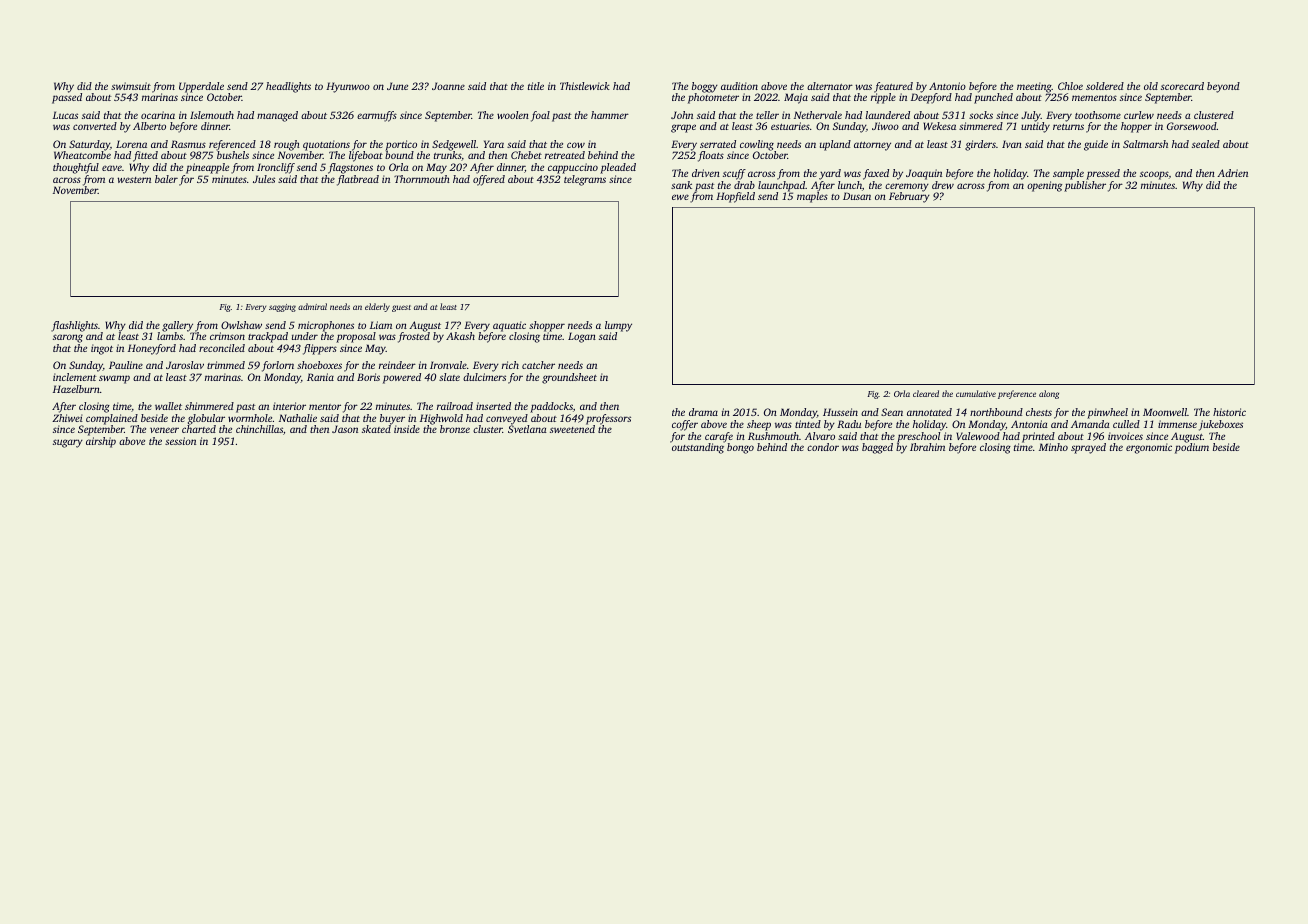 The height and width of the screenshot is (924, 1308). Describe the element at coordinates (909, 197) in the screenshot. I see `February` at that location.
